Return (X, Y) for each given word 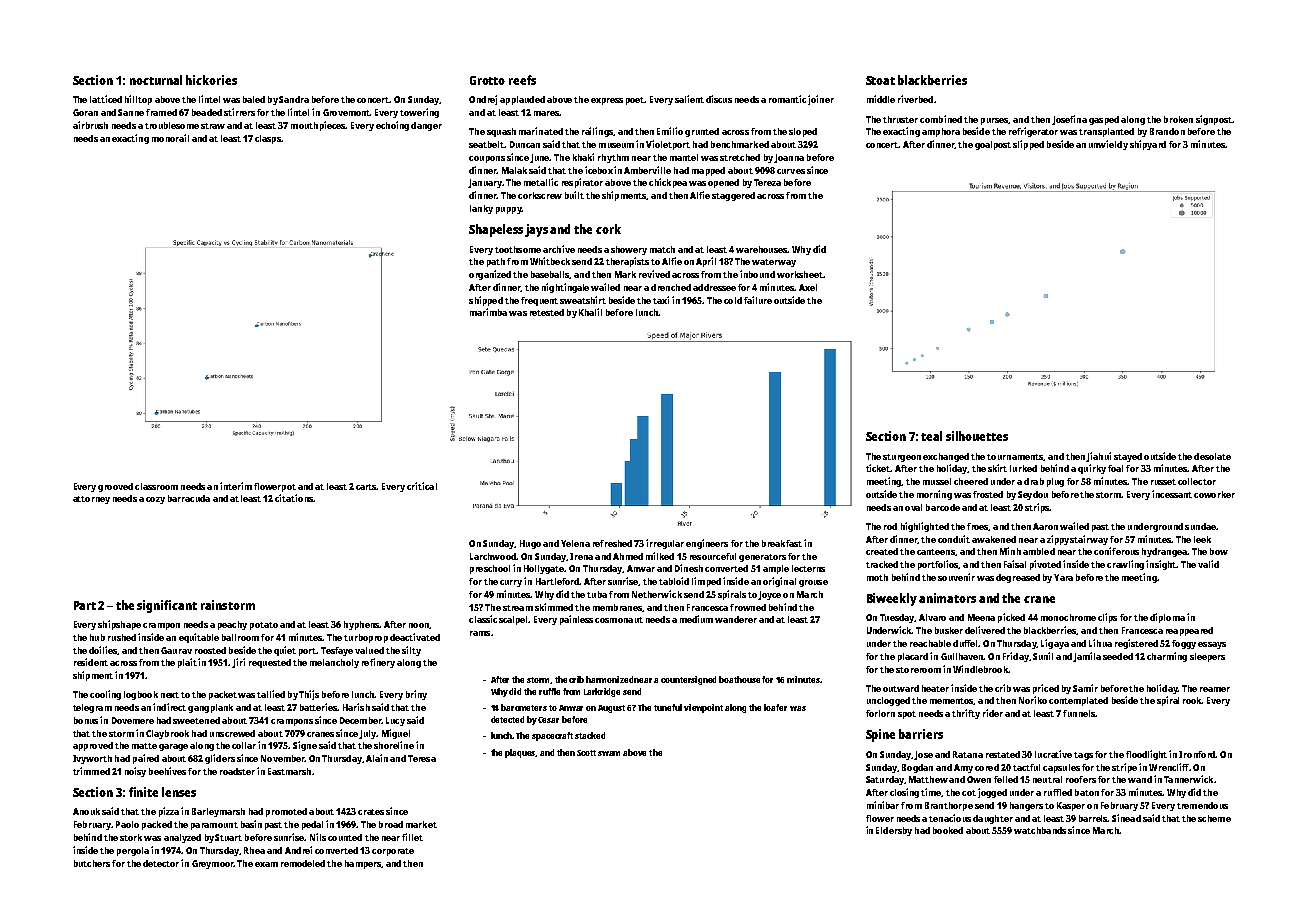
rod (890, 526)
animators (947, 598)
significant (167, 606)
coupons (487, 159)
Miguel (396, 734)
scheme (1214, 818)
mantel (684, 157)
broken (1178, 119)
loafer (775, 707)
